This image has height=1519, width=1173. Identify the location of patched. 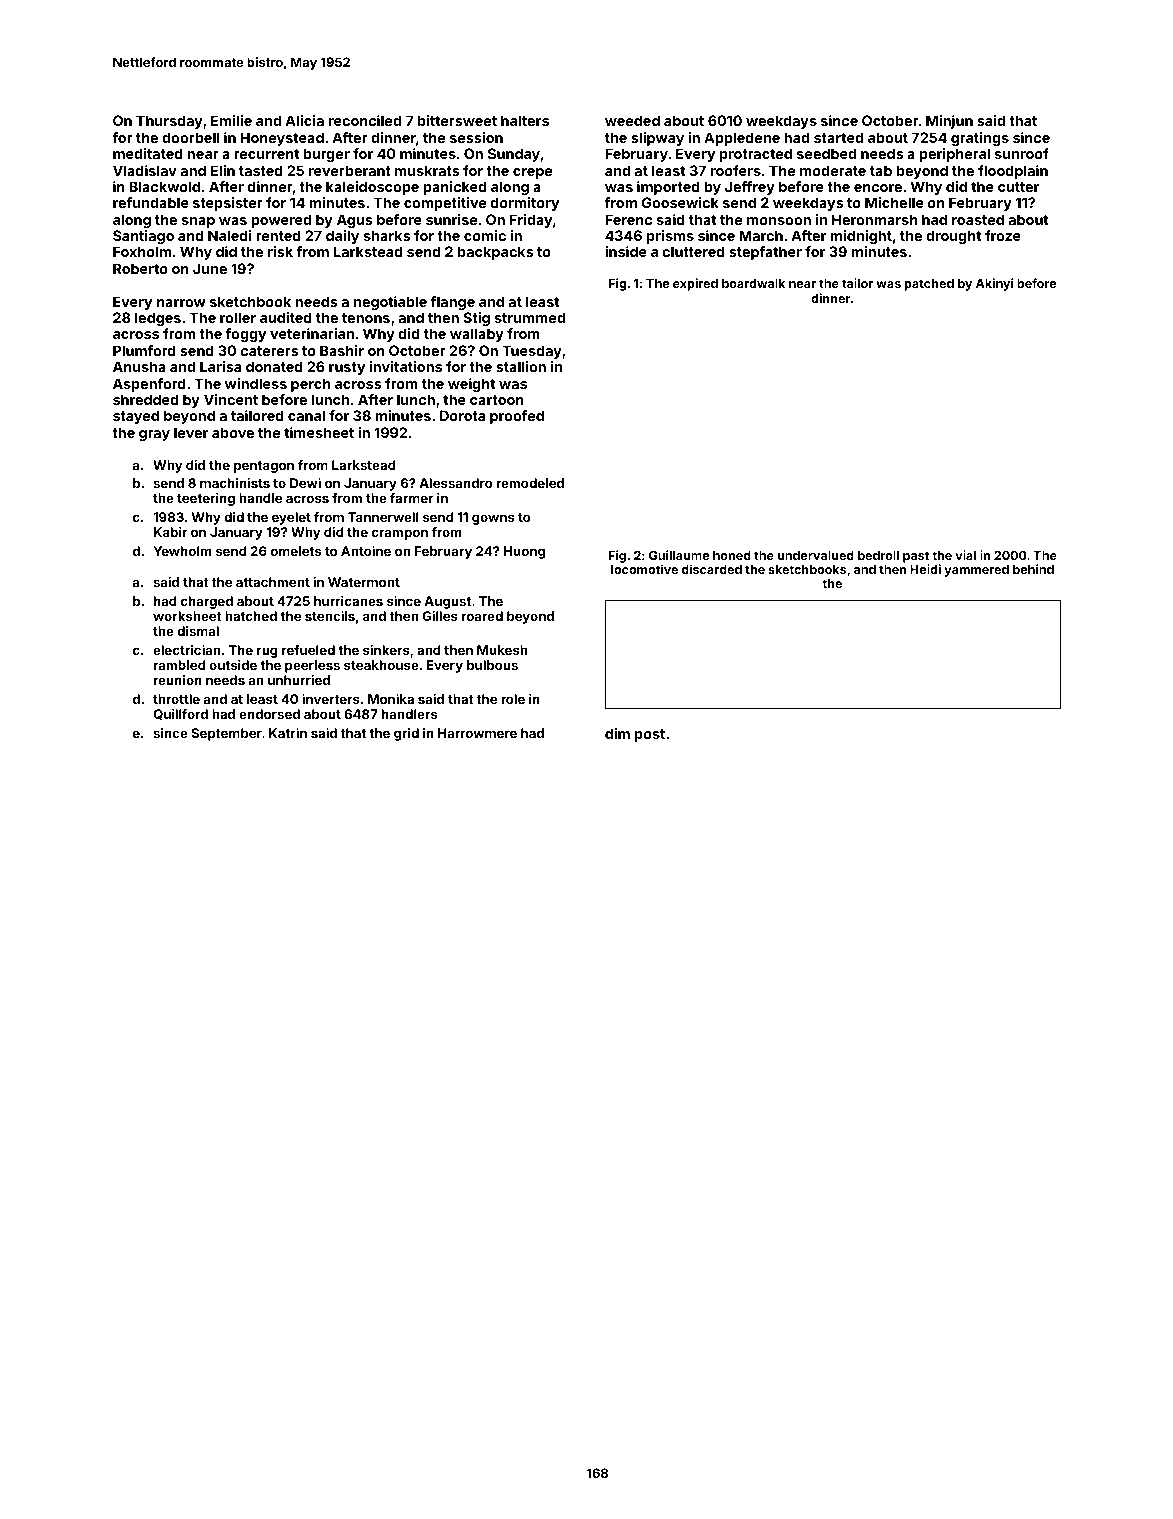
(929, 285).
